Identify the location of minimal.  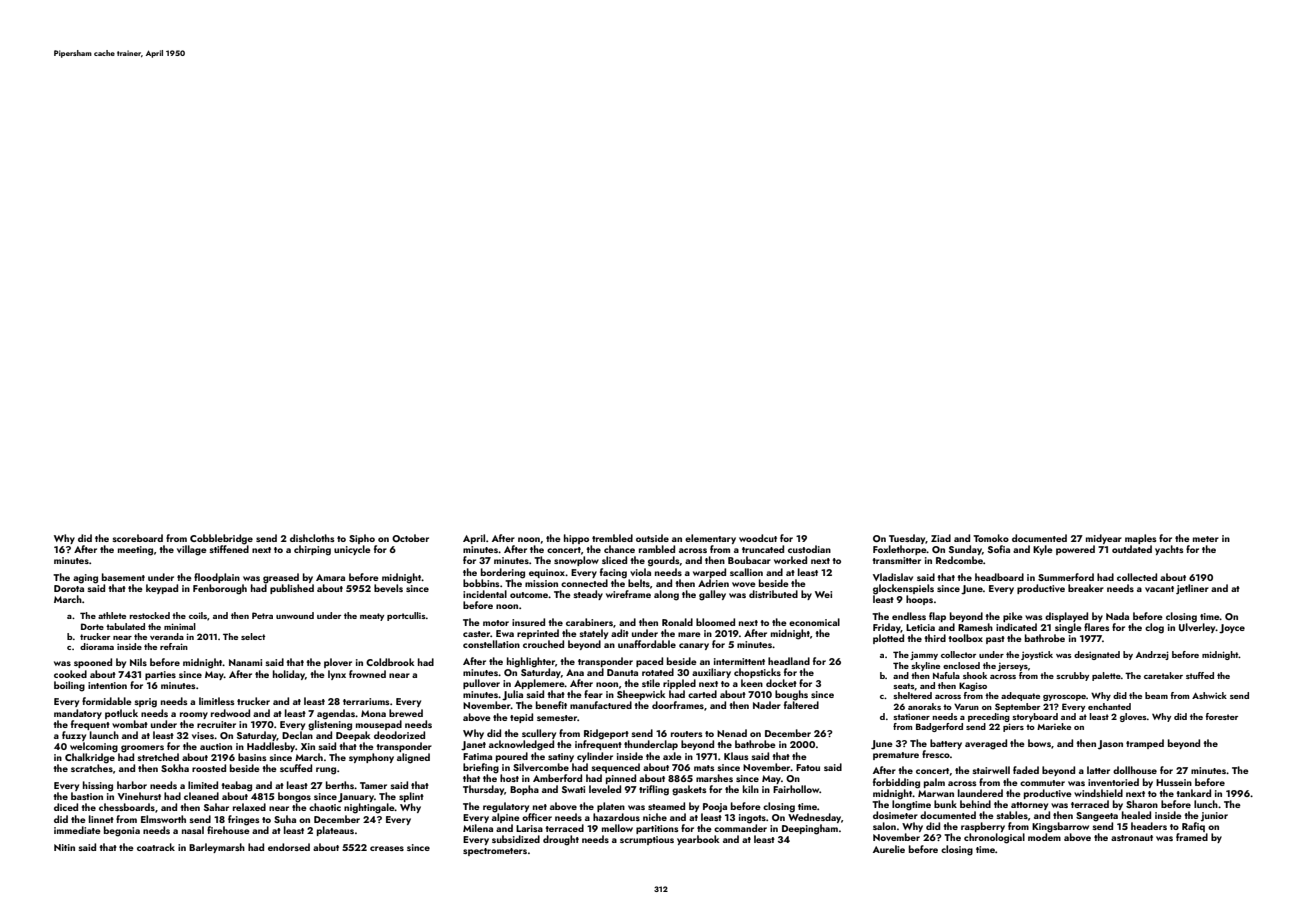
(180, 626).
